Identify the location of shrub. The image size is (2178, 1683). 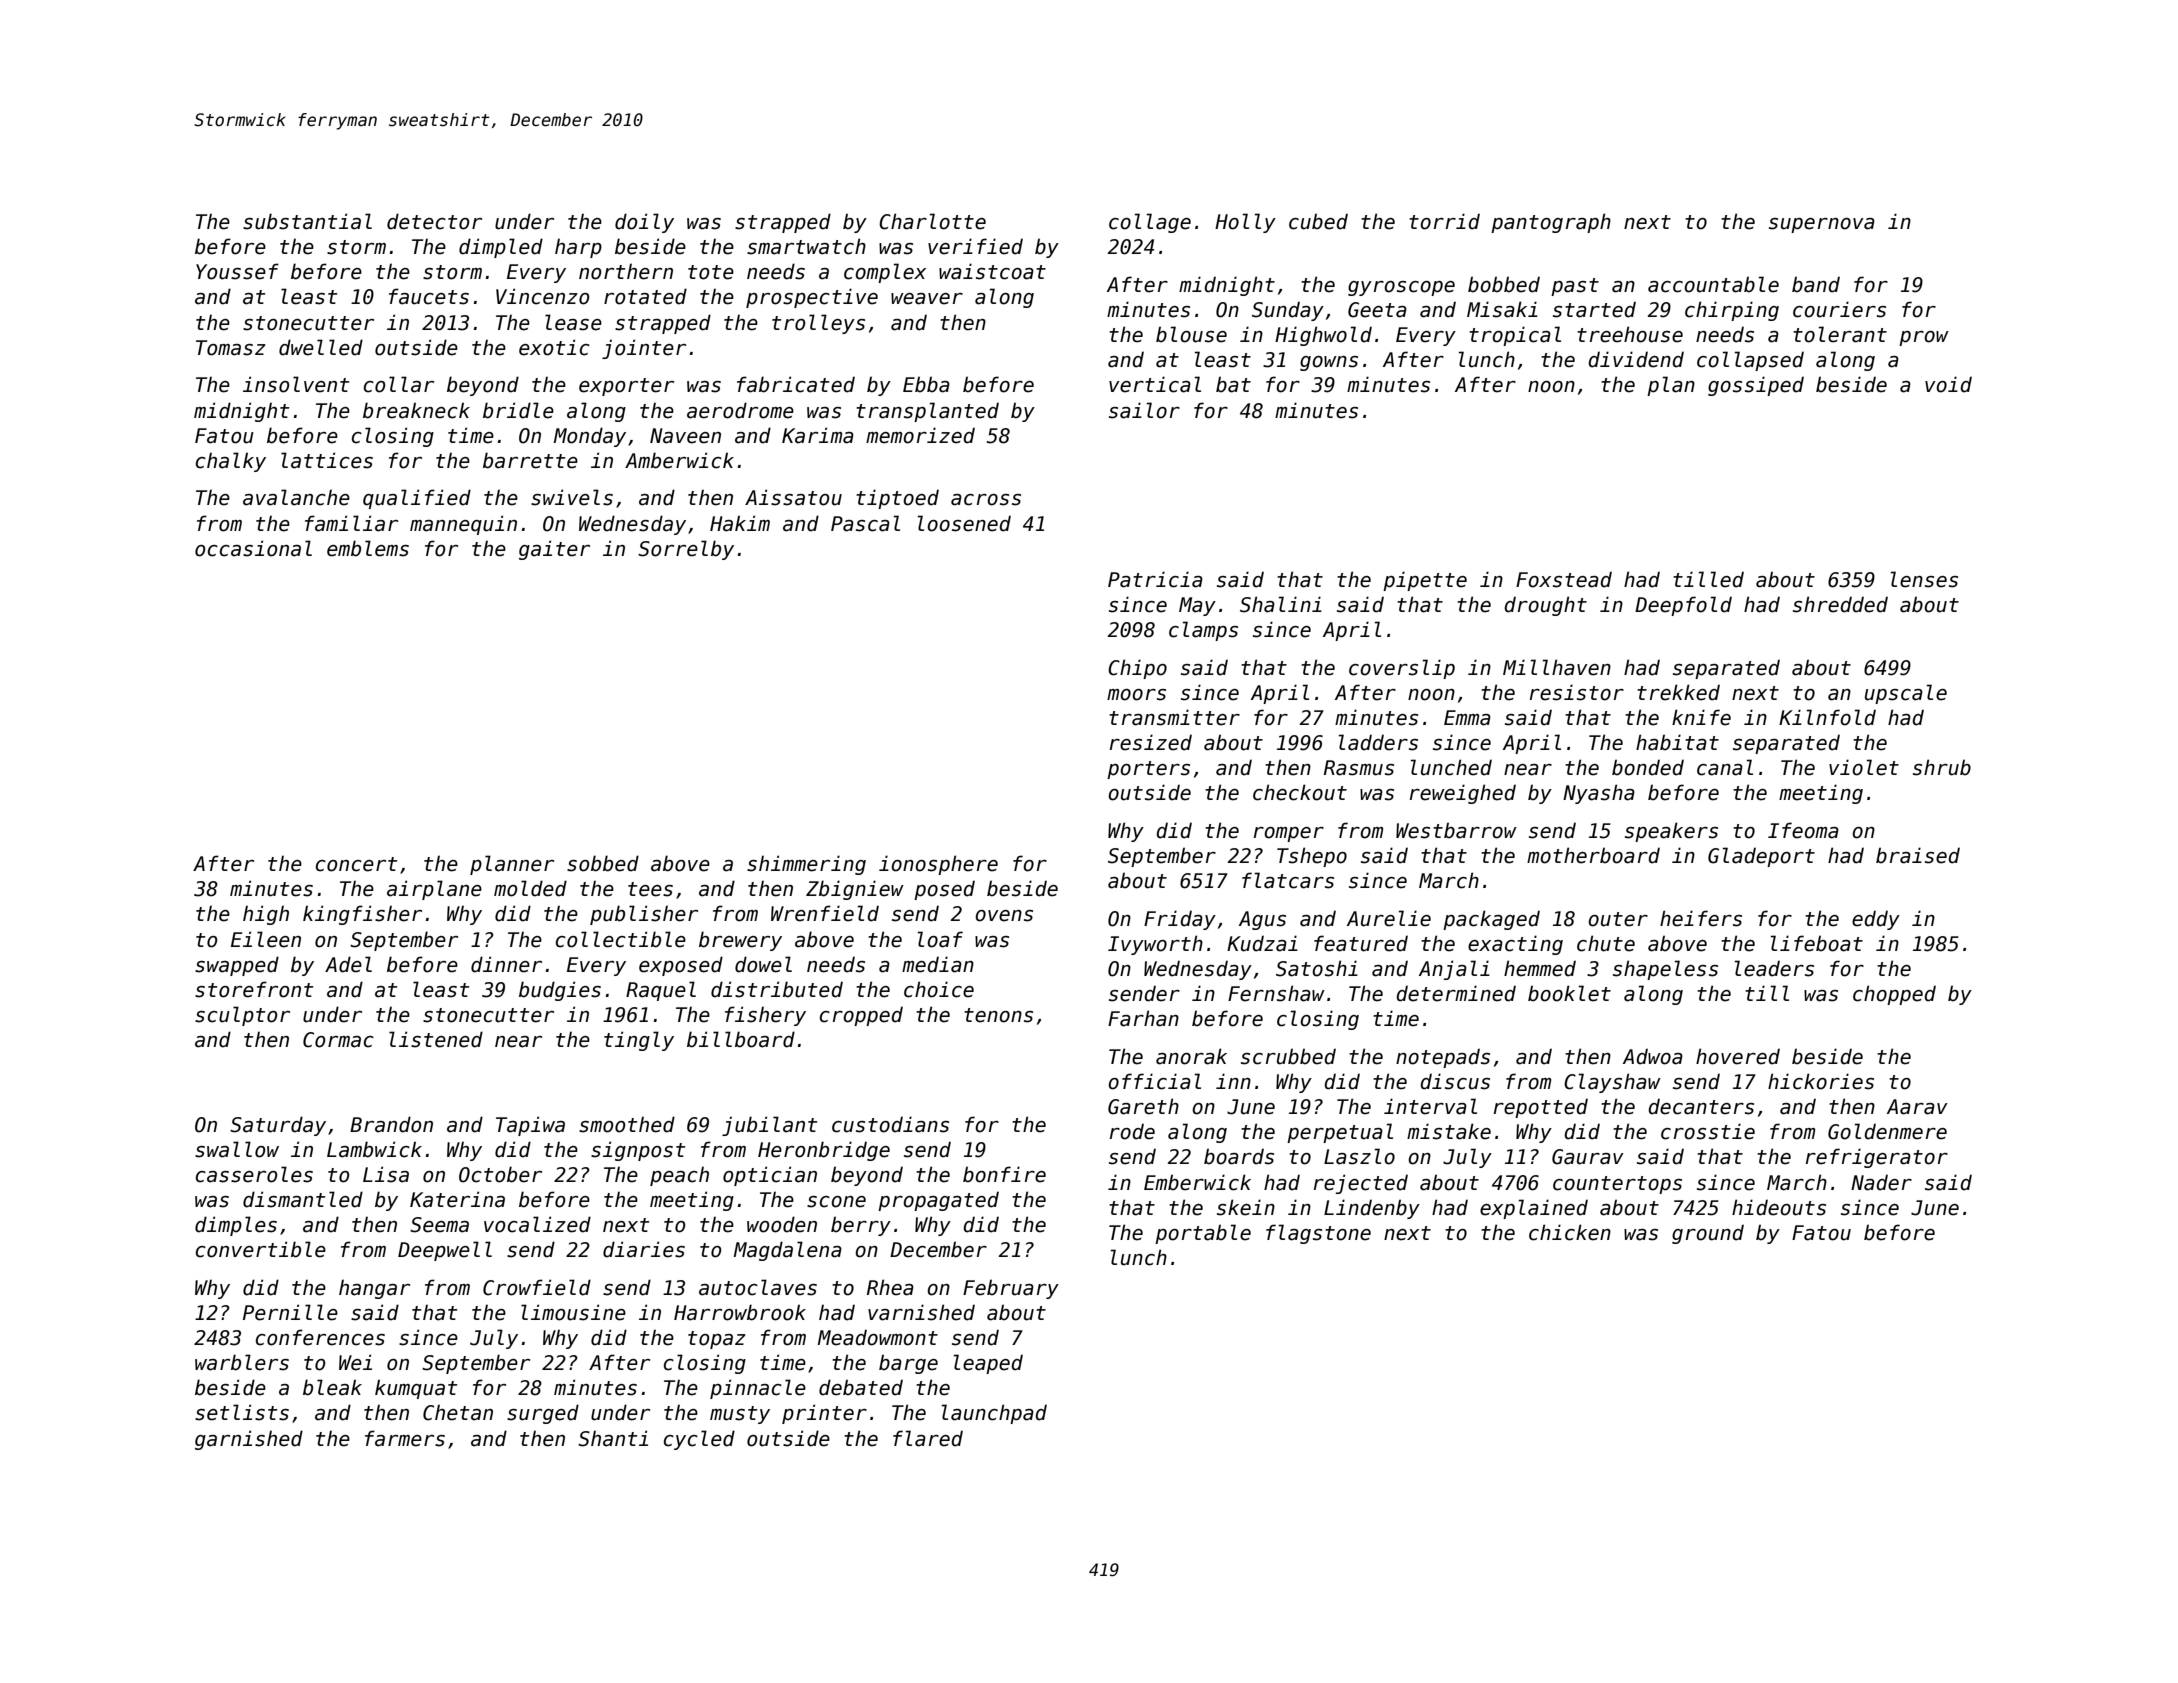
(1942, 767).
